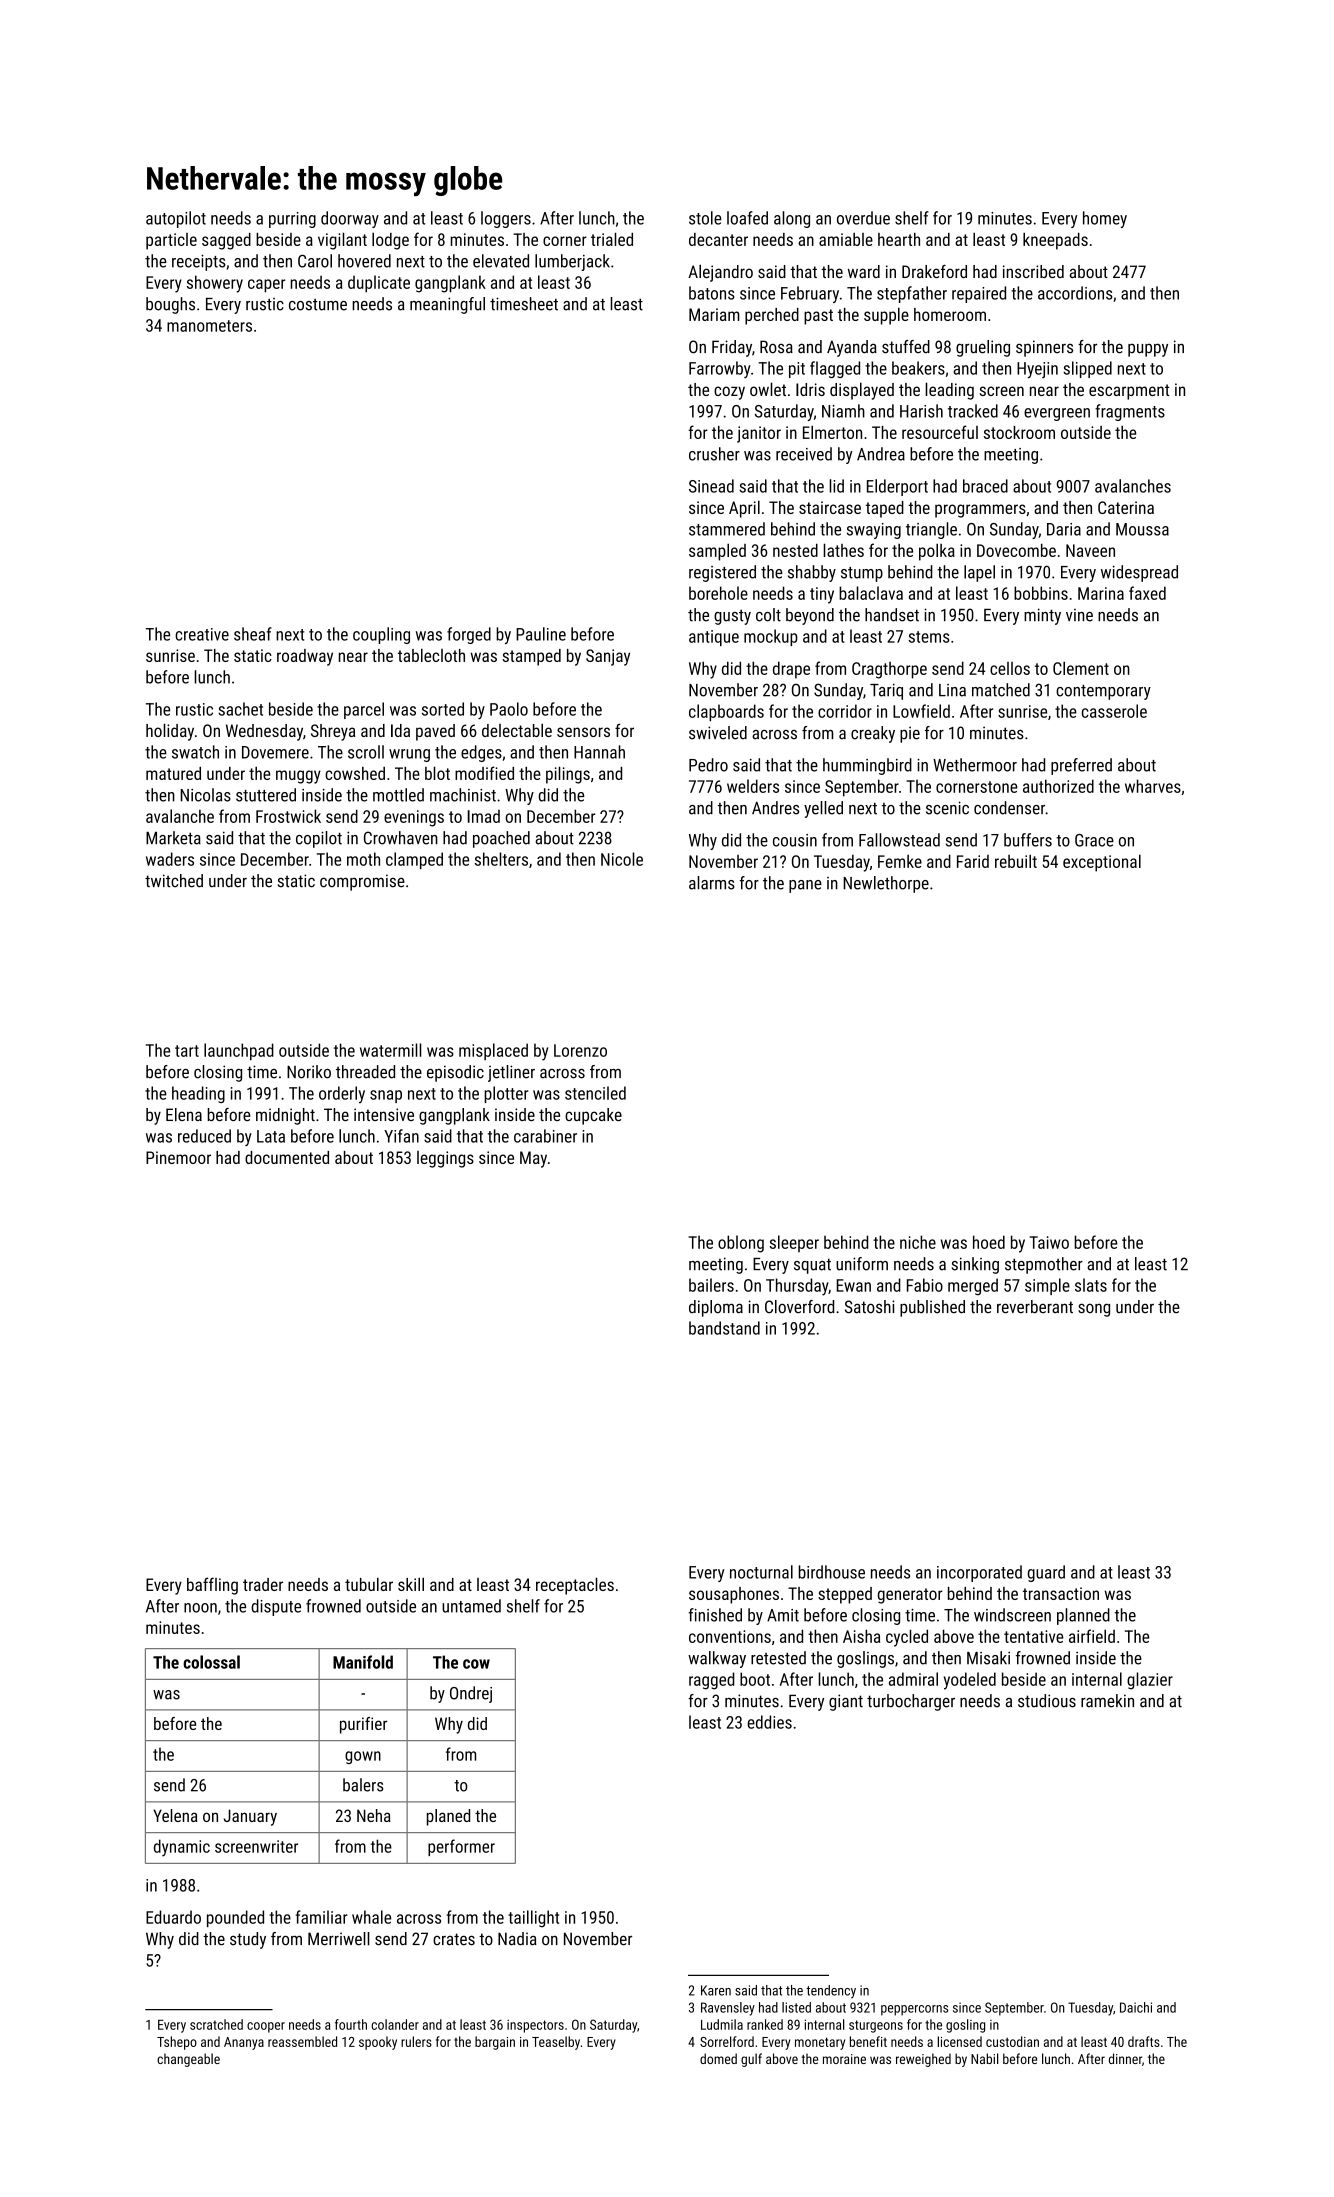 The height and width of the image is (2197, 1334). I want to click on changeable, so click(188, 2060).
